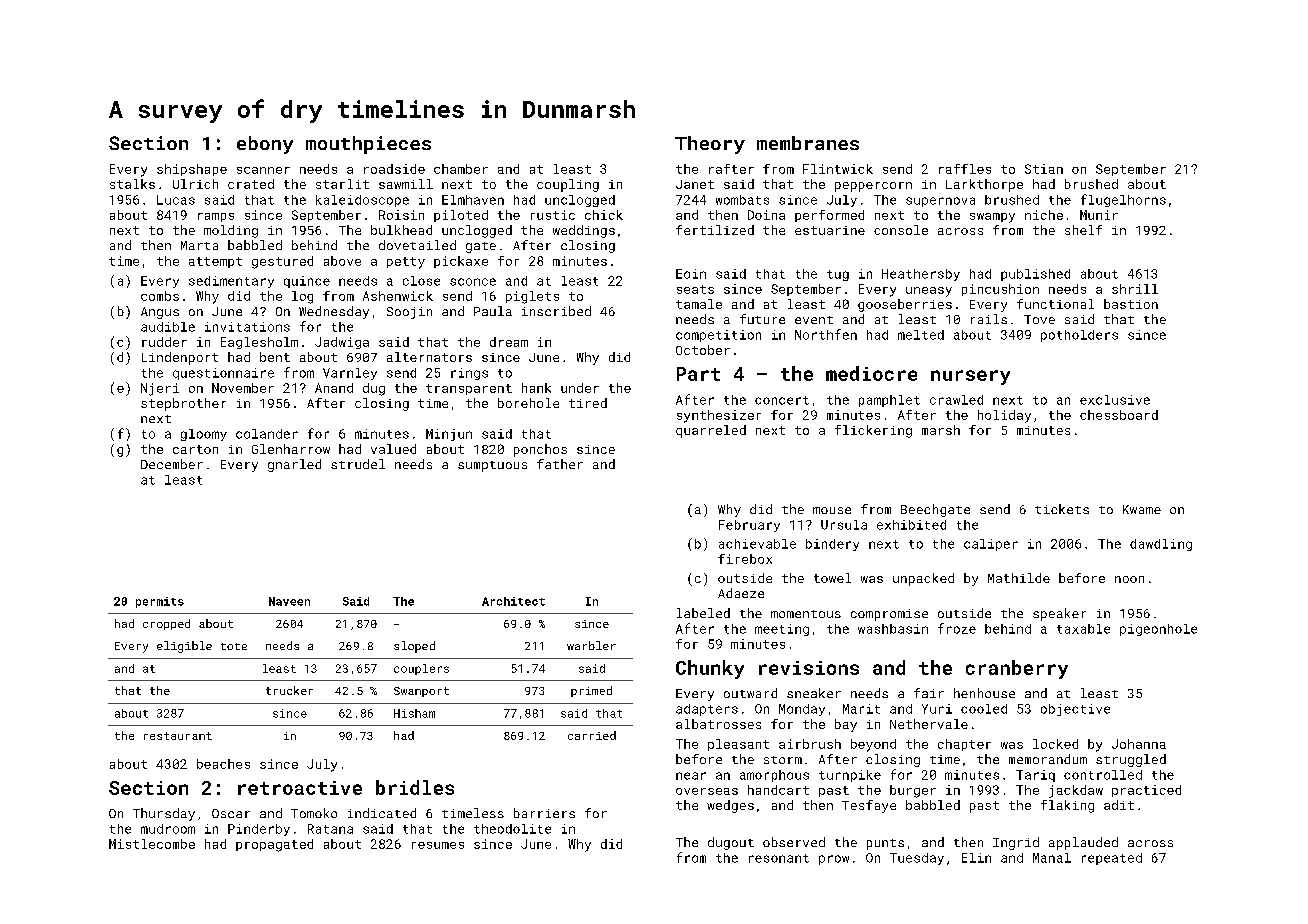 The width and height of the document is (1308, 924). I want to click on Janet, so click(695, 184).
